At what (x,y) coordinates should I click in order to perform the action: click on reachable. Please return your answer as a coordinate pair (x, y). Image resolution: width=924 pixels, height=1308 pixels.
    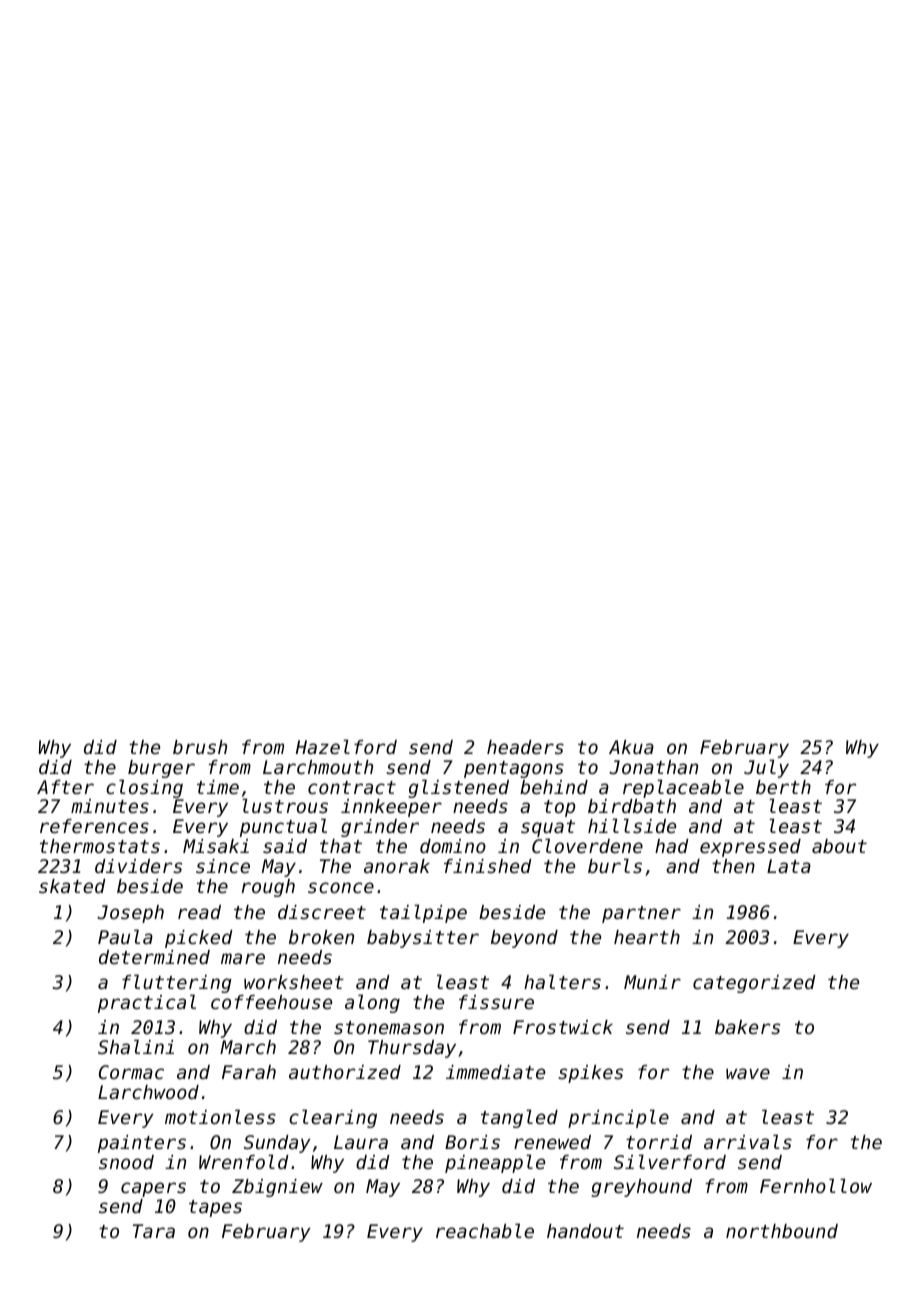
    Looking at the image, I should click on (485, 1230).
